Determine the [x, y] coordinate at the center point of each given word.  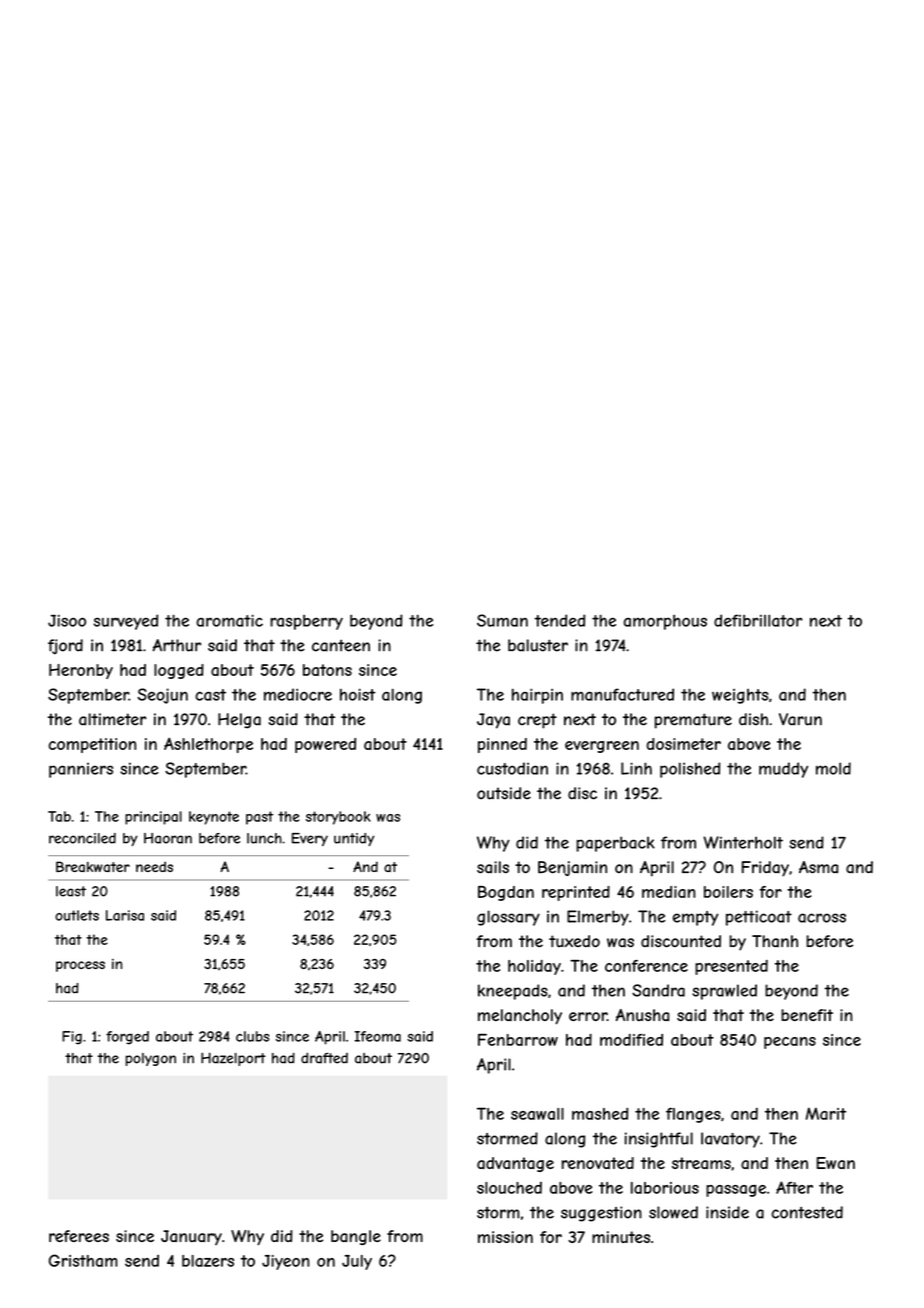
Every [310, 839]
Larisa [125, 915]
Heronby [81, 671]
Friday [765, 869]
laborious [665, 1188]
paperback [615, 844]
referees [79, 1236]
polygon [151, 1059]
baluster [538, 645]
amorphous [665, 622]
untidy [354, 839]
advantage [515, 1164]
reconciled [82, 838]
